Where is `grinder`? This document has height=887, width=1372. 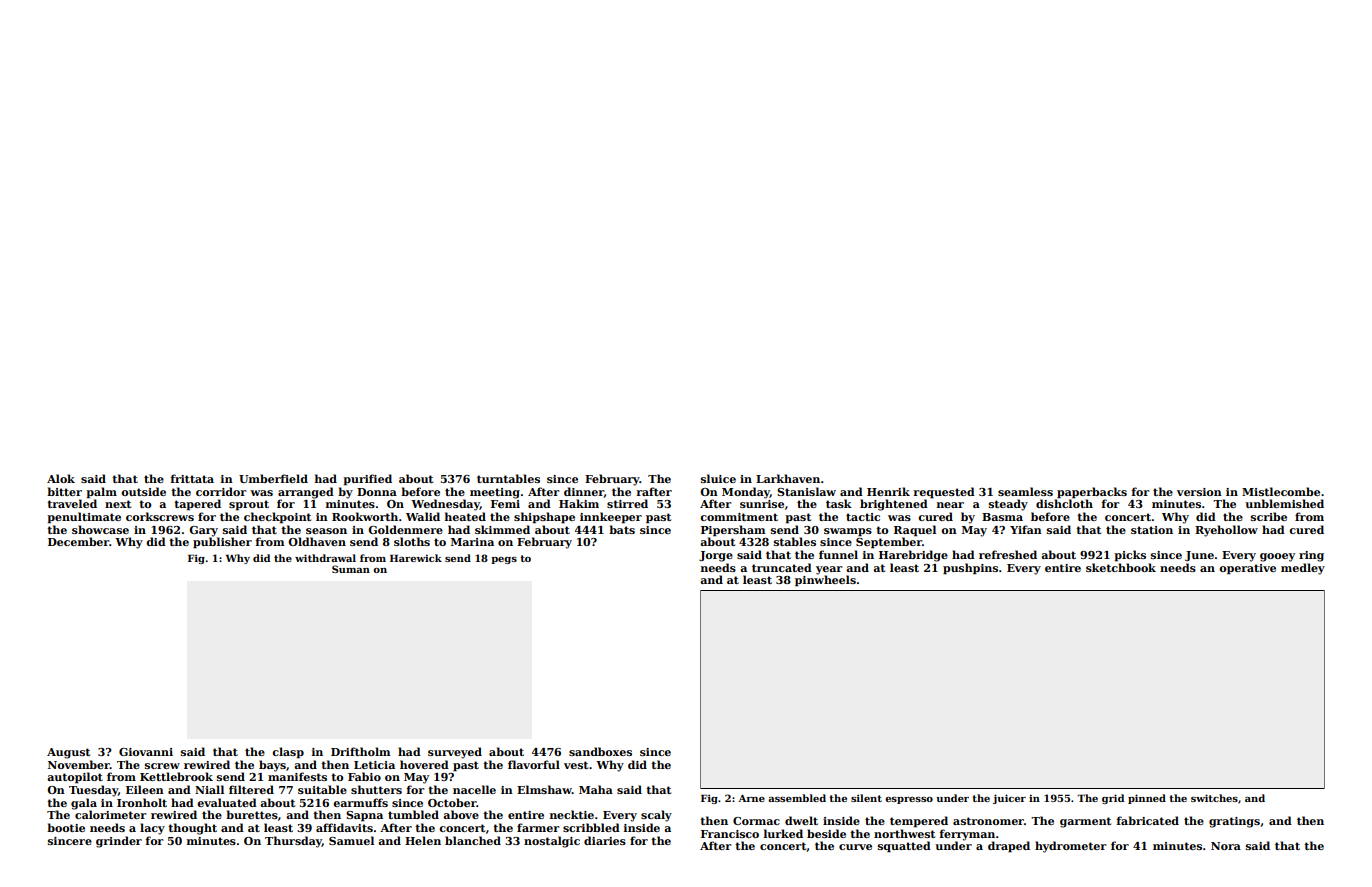
grinder is located at coordinates (119, 842).
